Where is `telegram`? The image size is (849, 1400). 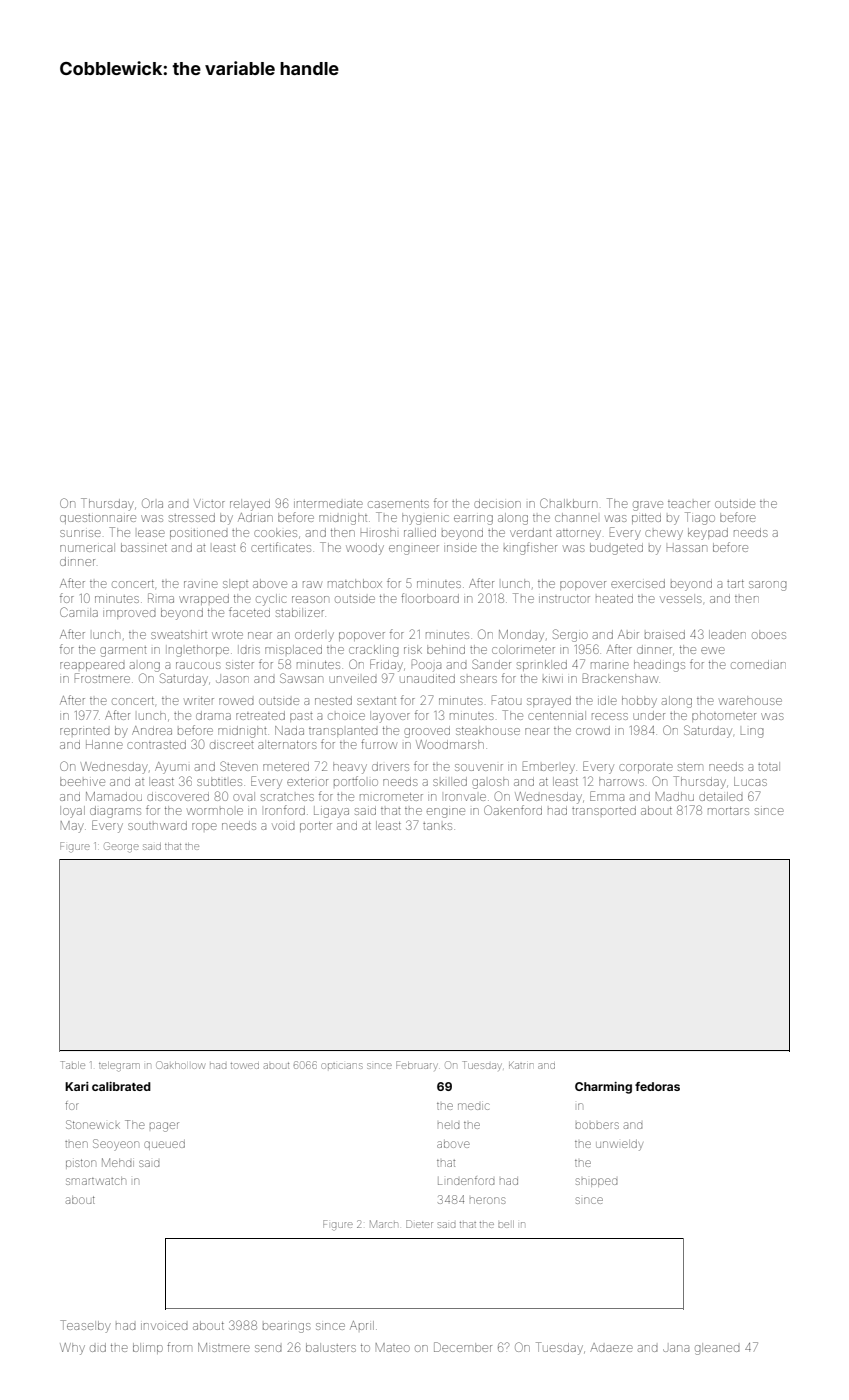
telegram is located at coordinates (119, 1067).
